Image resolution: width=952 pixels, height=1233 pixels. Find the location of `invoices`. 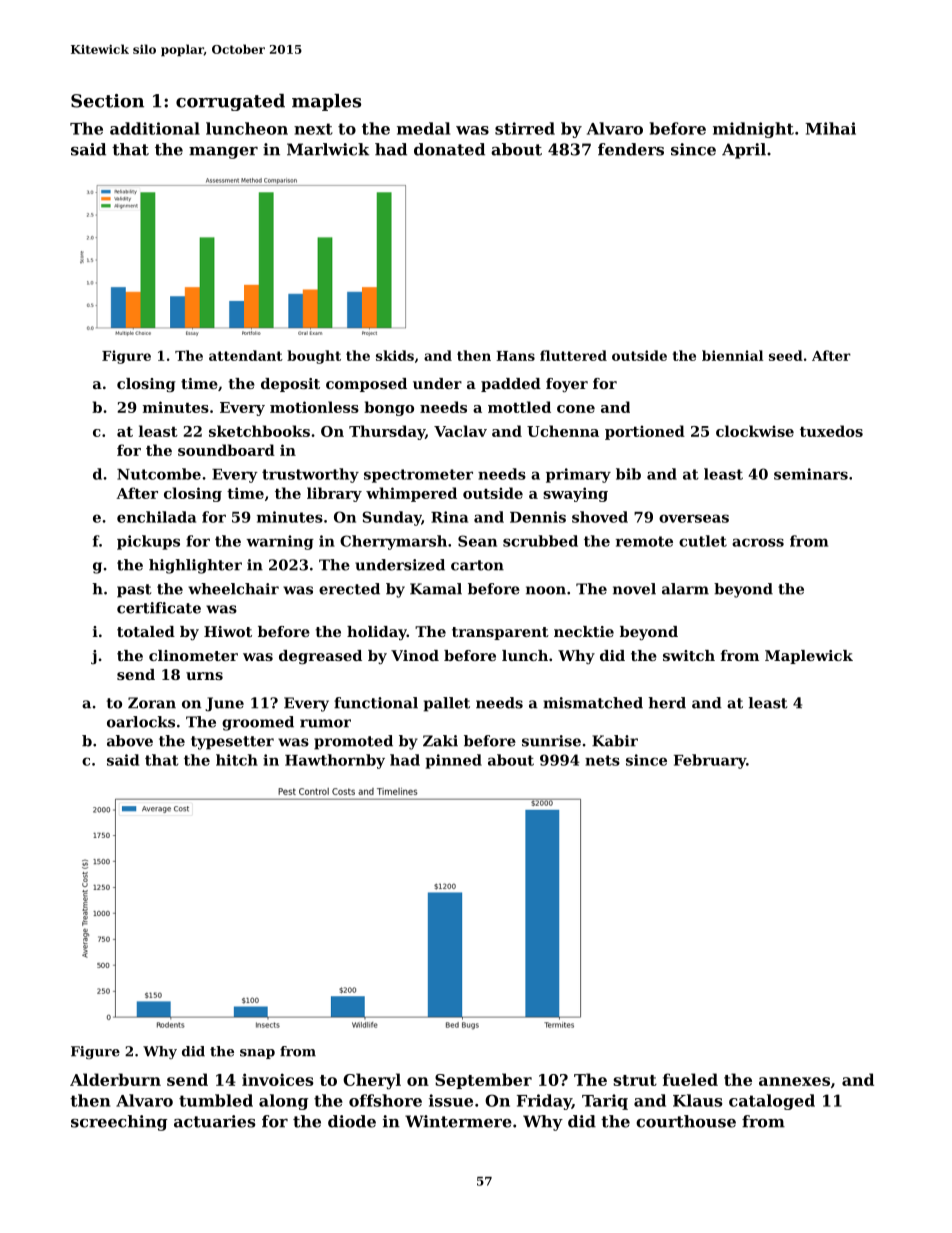

invoices is located at coordinates (277, 1079).
